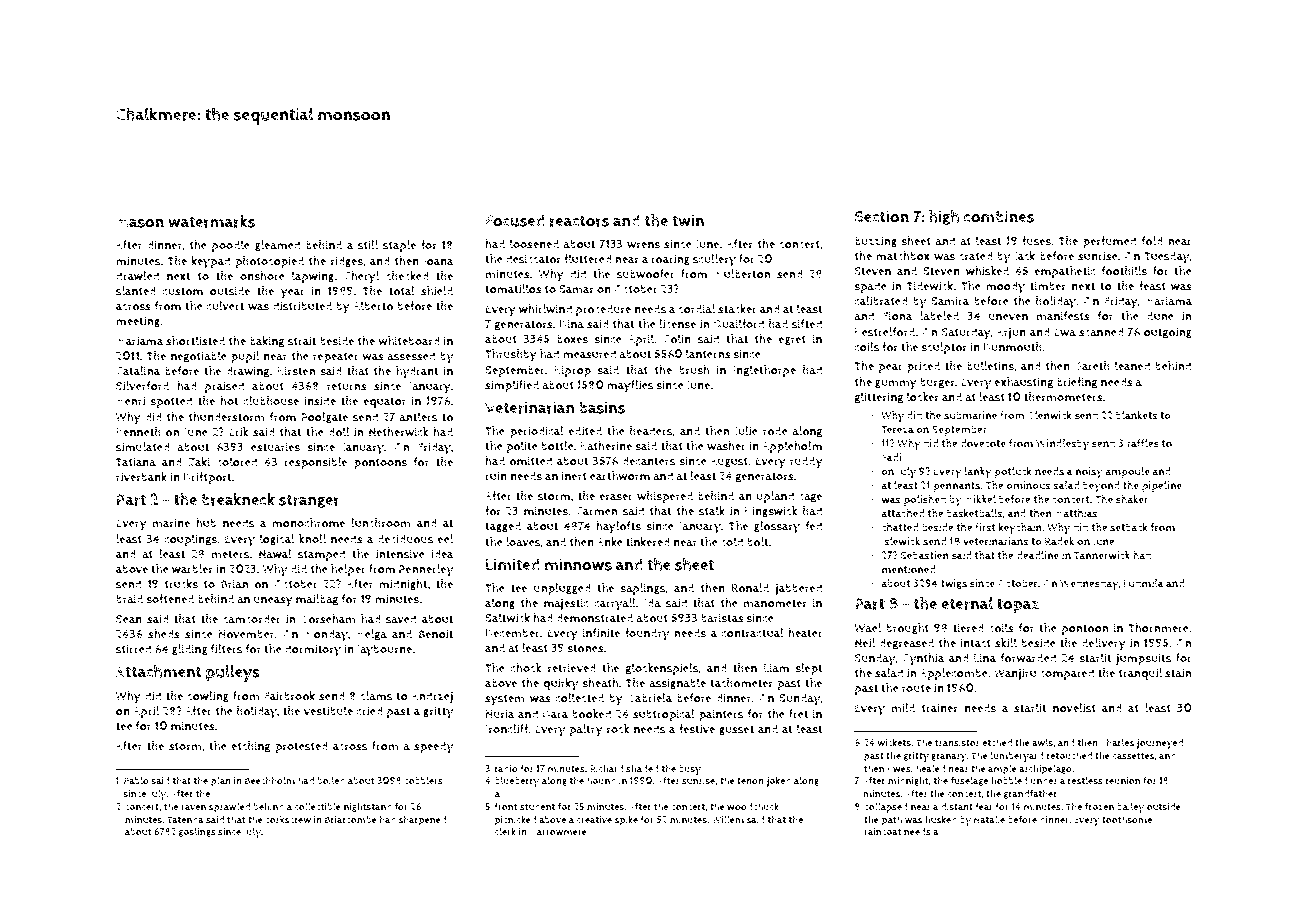  What do you see at coordinates (729, 462) in the document?
I see `August` at bounding box center [729, 462].
